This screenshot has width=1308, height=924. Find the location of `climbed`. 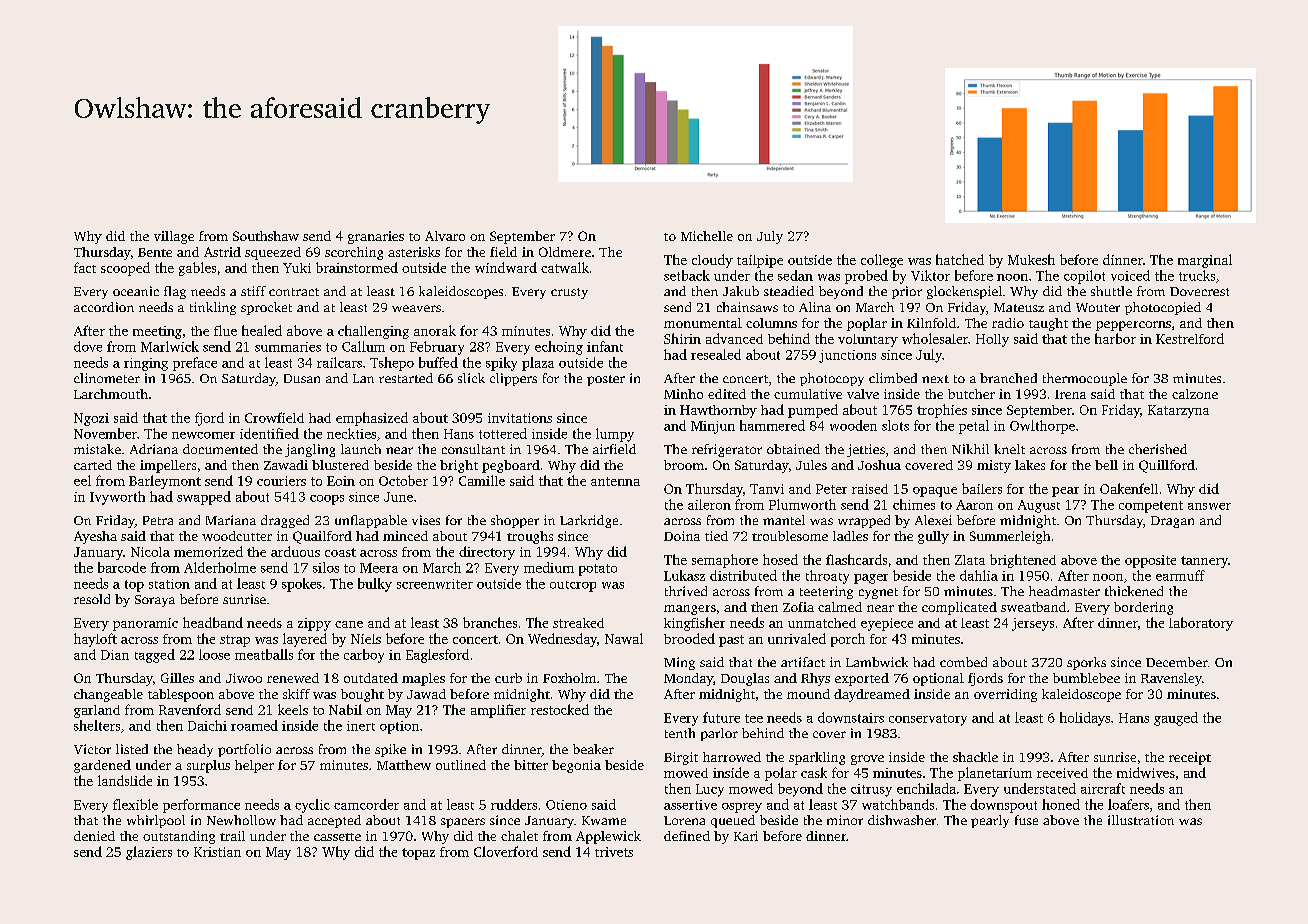

climbed is located at coordinates (893, 378).
